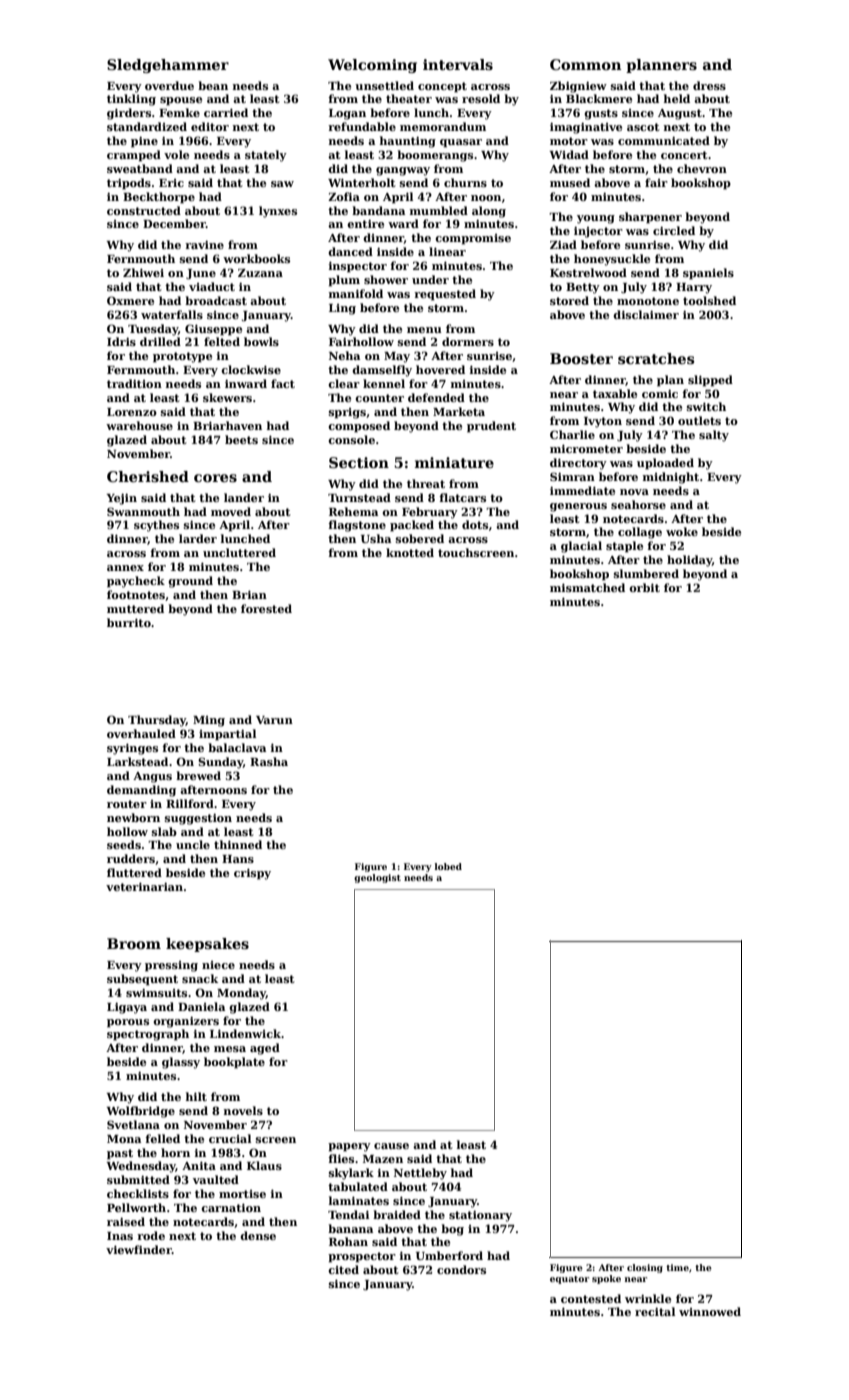 Image resolution: width=849 pixels, height=1400 pixels. I want to click on cause, so click(391, 1146).
